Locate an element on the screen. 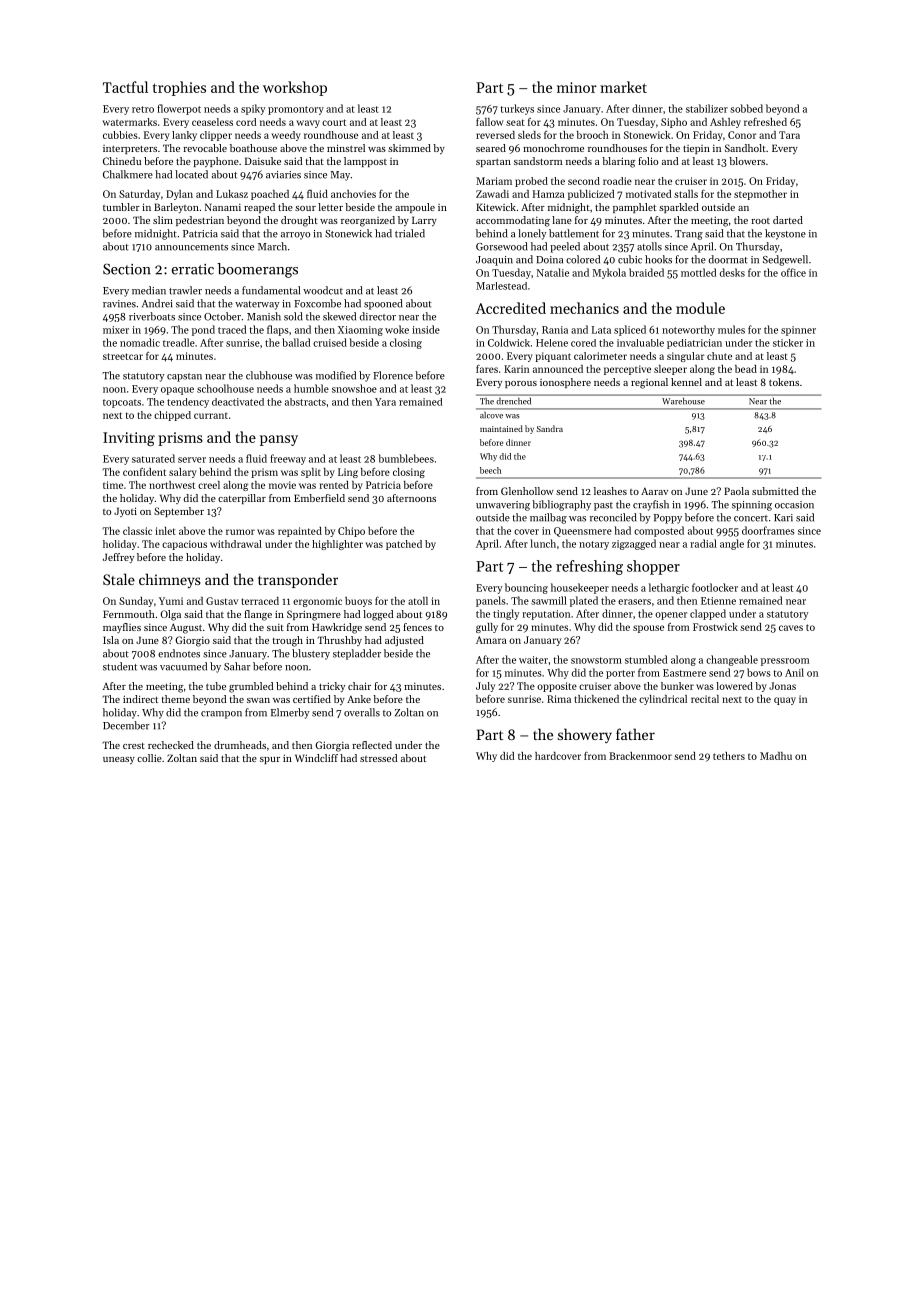 The width and height of the screenshot is (924, 1308). spur is located at coordinates (270, 760).
